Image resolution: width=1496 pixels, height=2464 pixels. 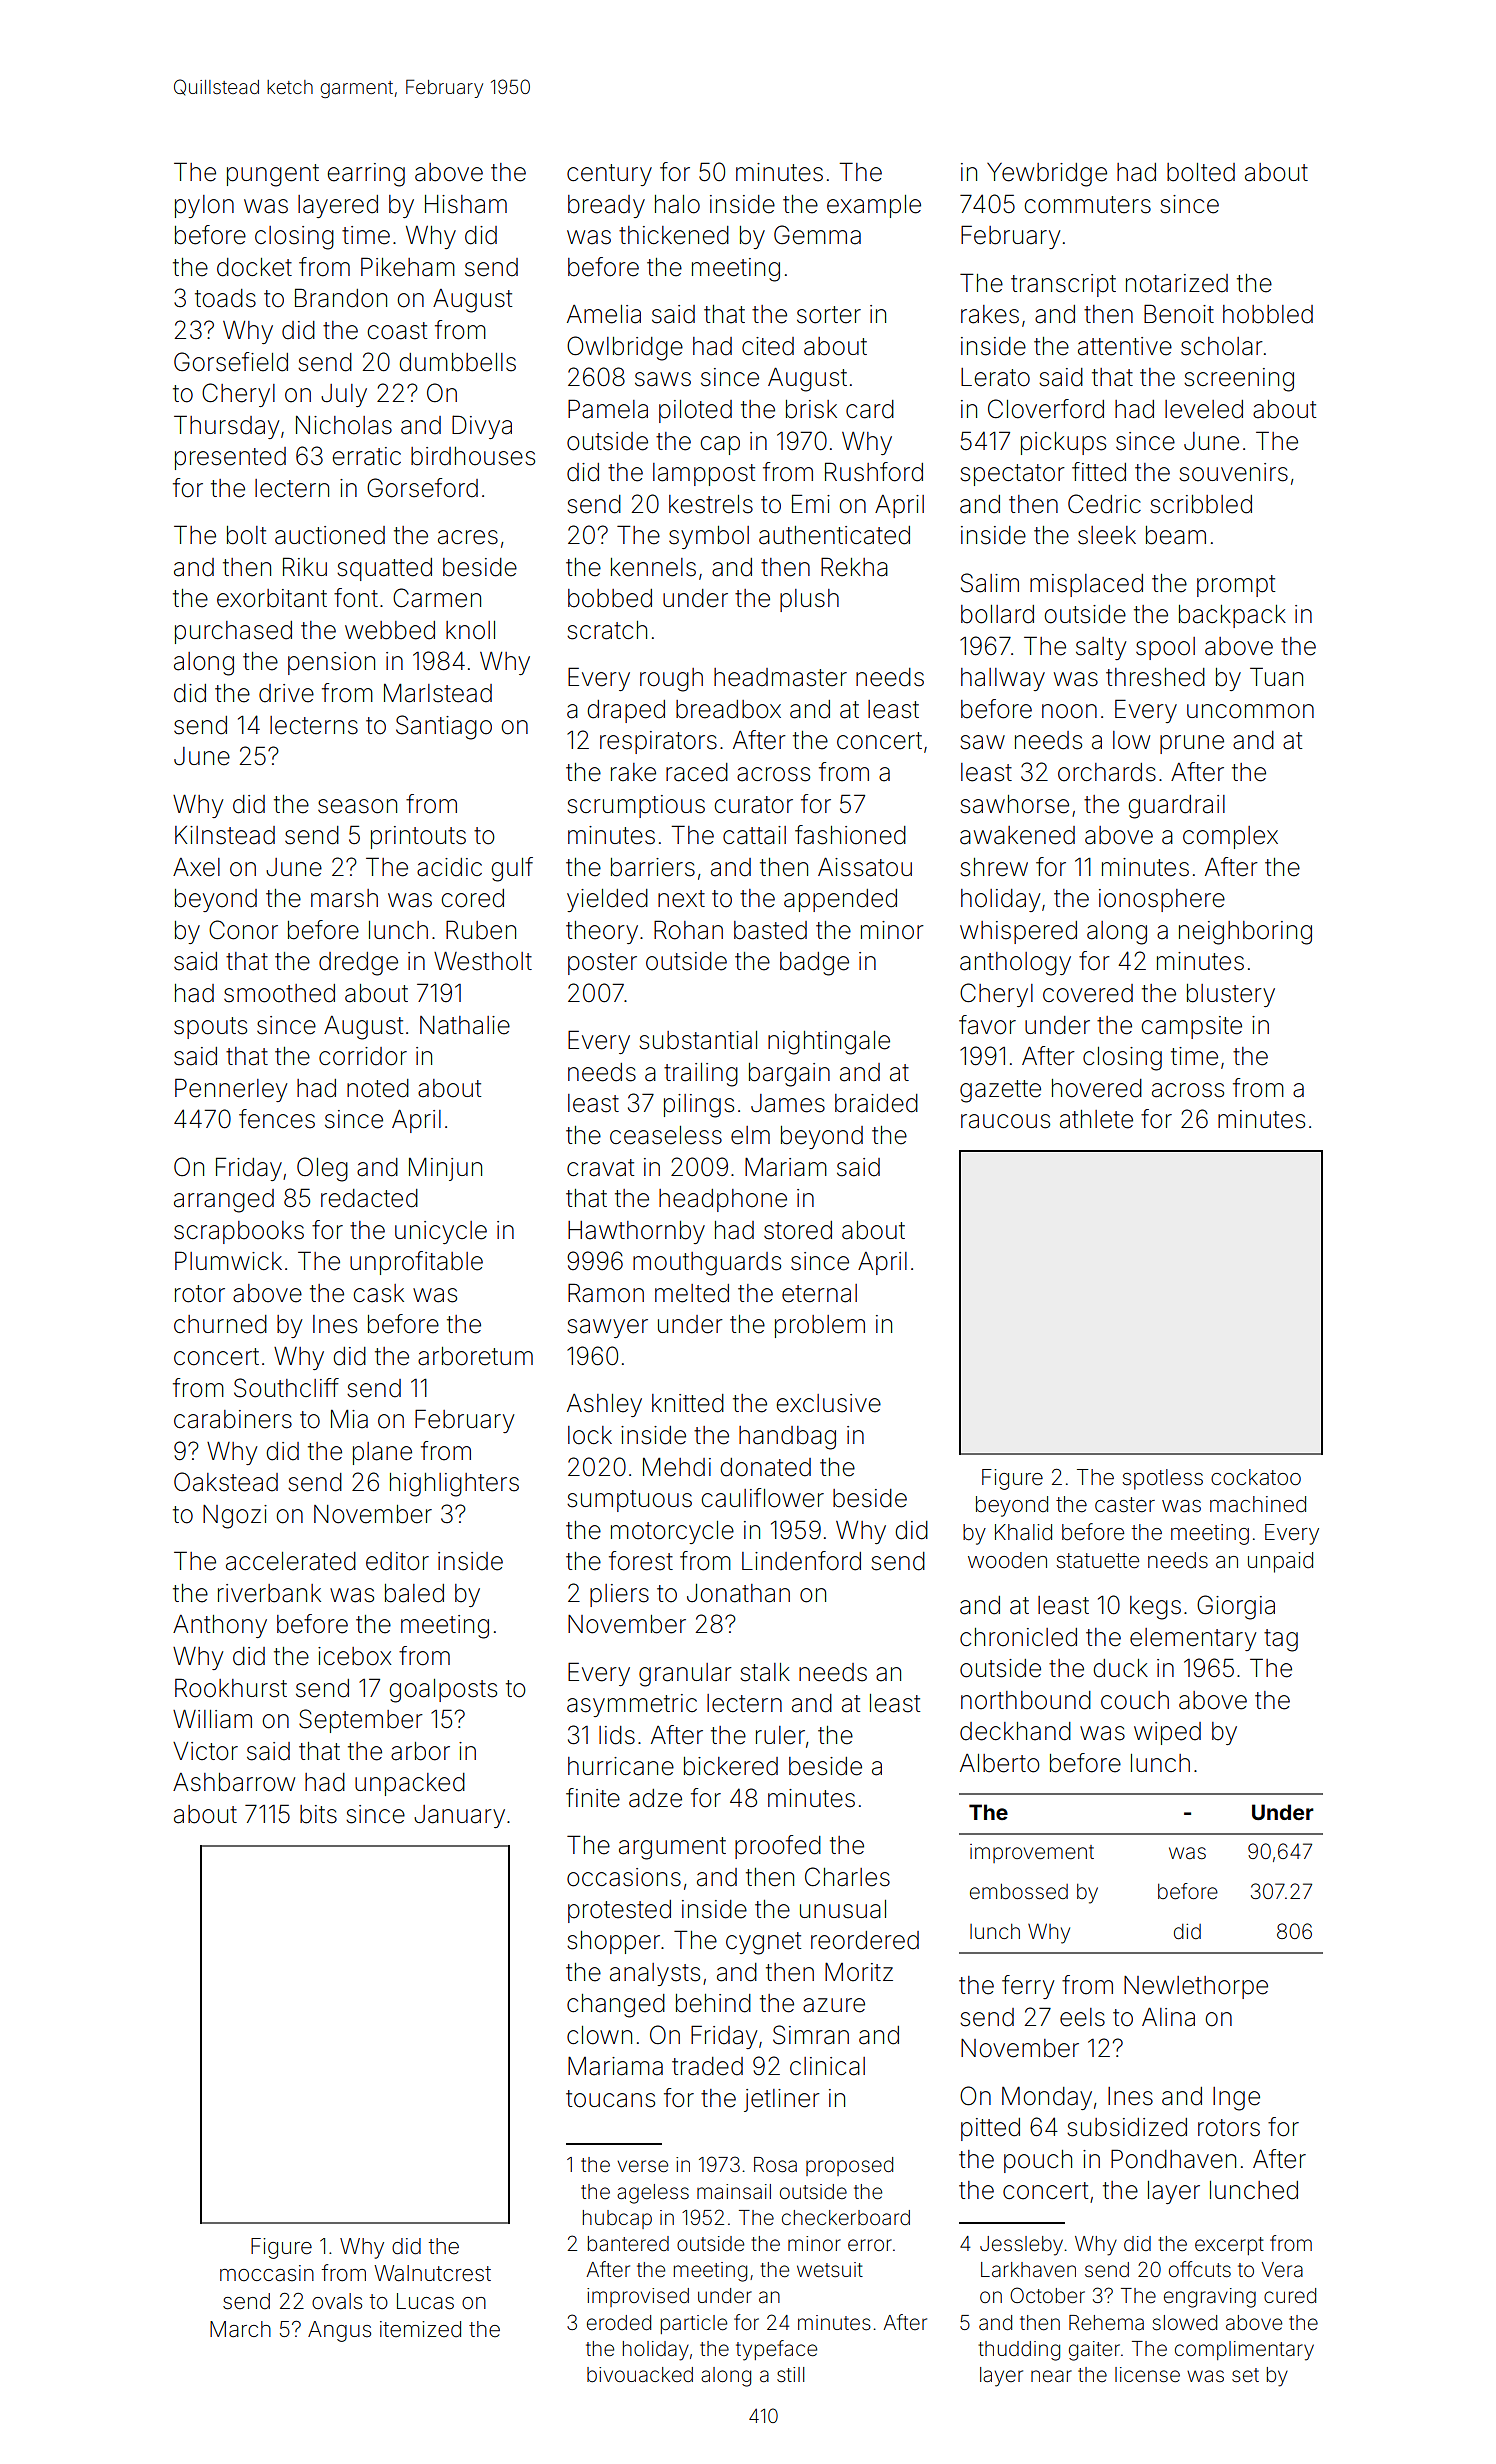 I want to click on bivouacked, so click(x=640, y=2374).
